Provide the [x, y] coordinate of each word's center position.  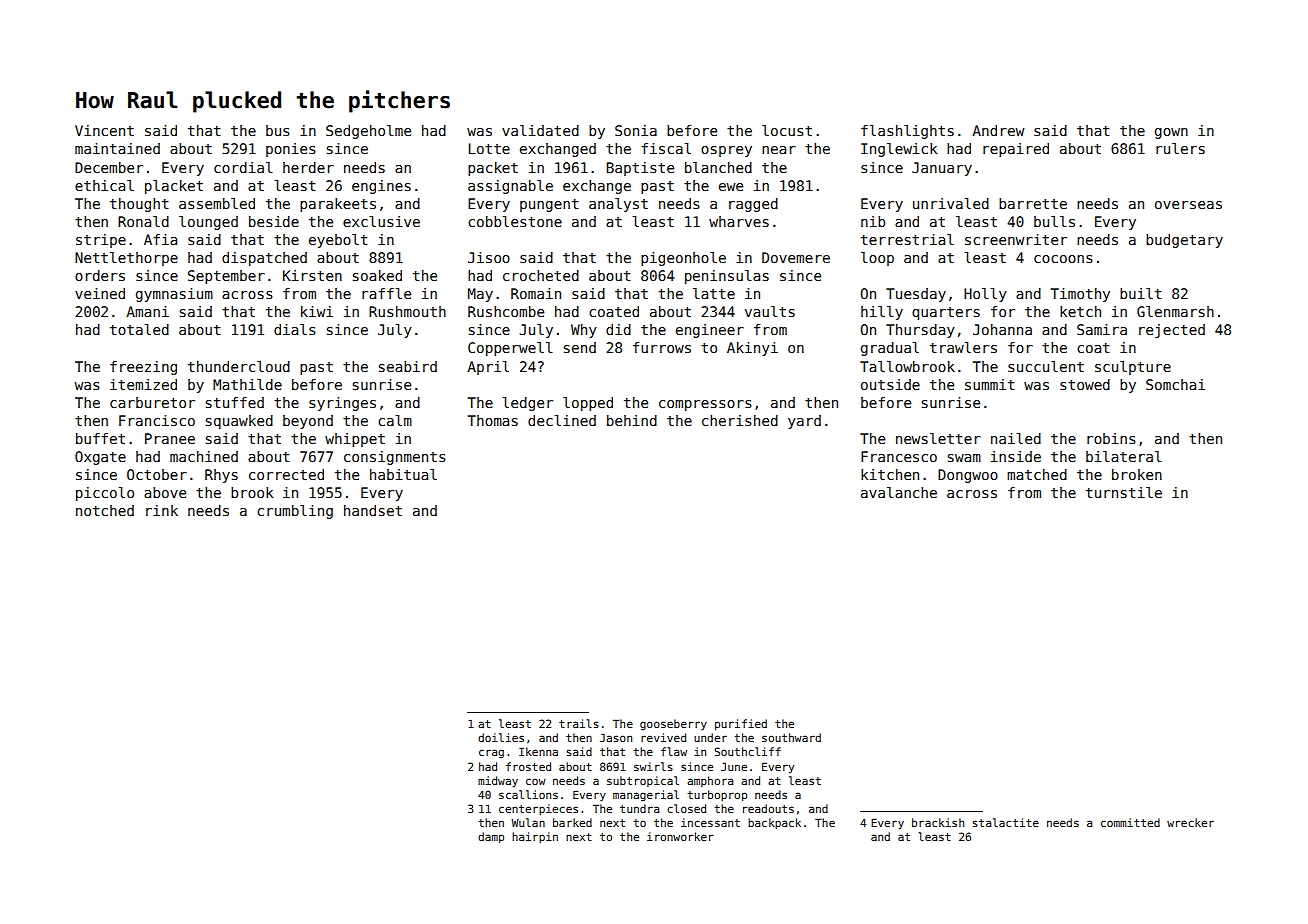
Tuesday [916, 295]
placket [174, 187]
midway [498, 782]
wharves [739, 221]
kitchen [890, 474]
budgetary [1184, 241]
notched [105, 510]
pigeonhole [683, 259]
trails [579, 723]
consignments [395, 458]
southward [791, 737]
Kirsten [312, 275]
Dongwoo [968, 476]
